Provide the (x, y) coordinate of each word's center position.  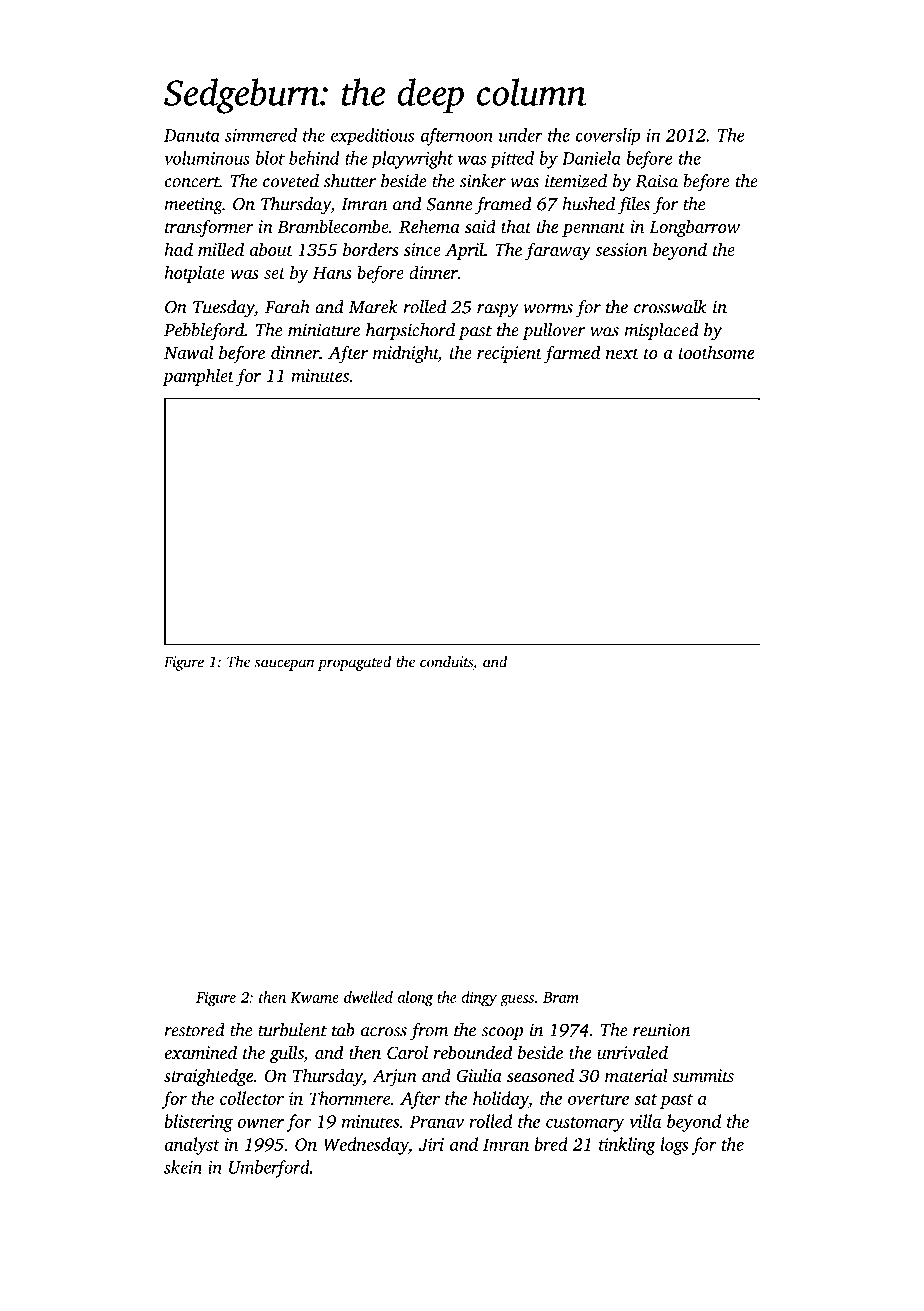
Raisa (656, 181)
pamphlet (198, 377)
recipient (509, 354)
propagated (354, 663)
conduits (446, 662)
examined (201, 1052)
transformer (209, 228)
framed (503, 206)
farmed (572, 354)
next (622, 353)
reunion (661, 1030)
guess (517, 1001)
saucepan (284, 665)
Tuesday (224, 309)
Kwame (314, 997)
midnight (406, 354)
